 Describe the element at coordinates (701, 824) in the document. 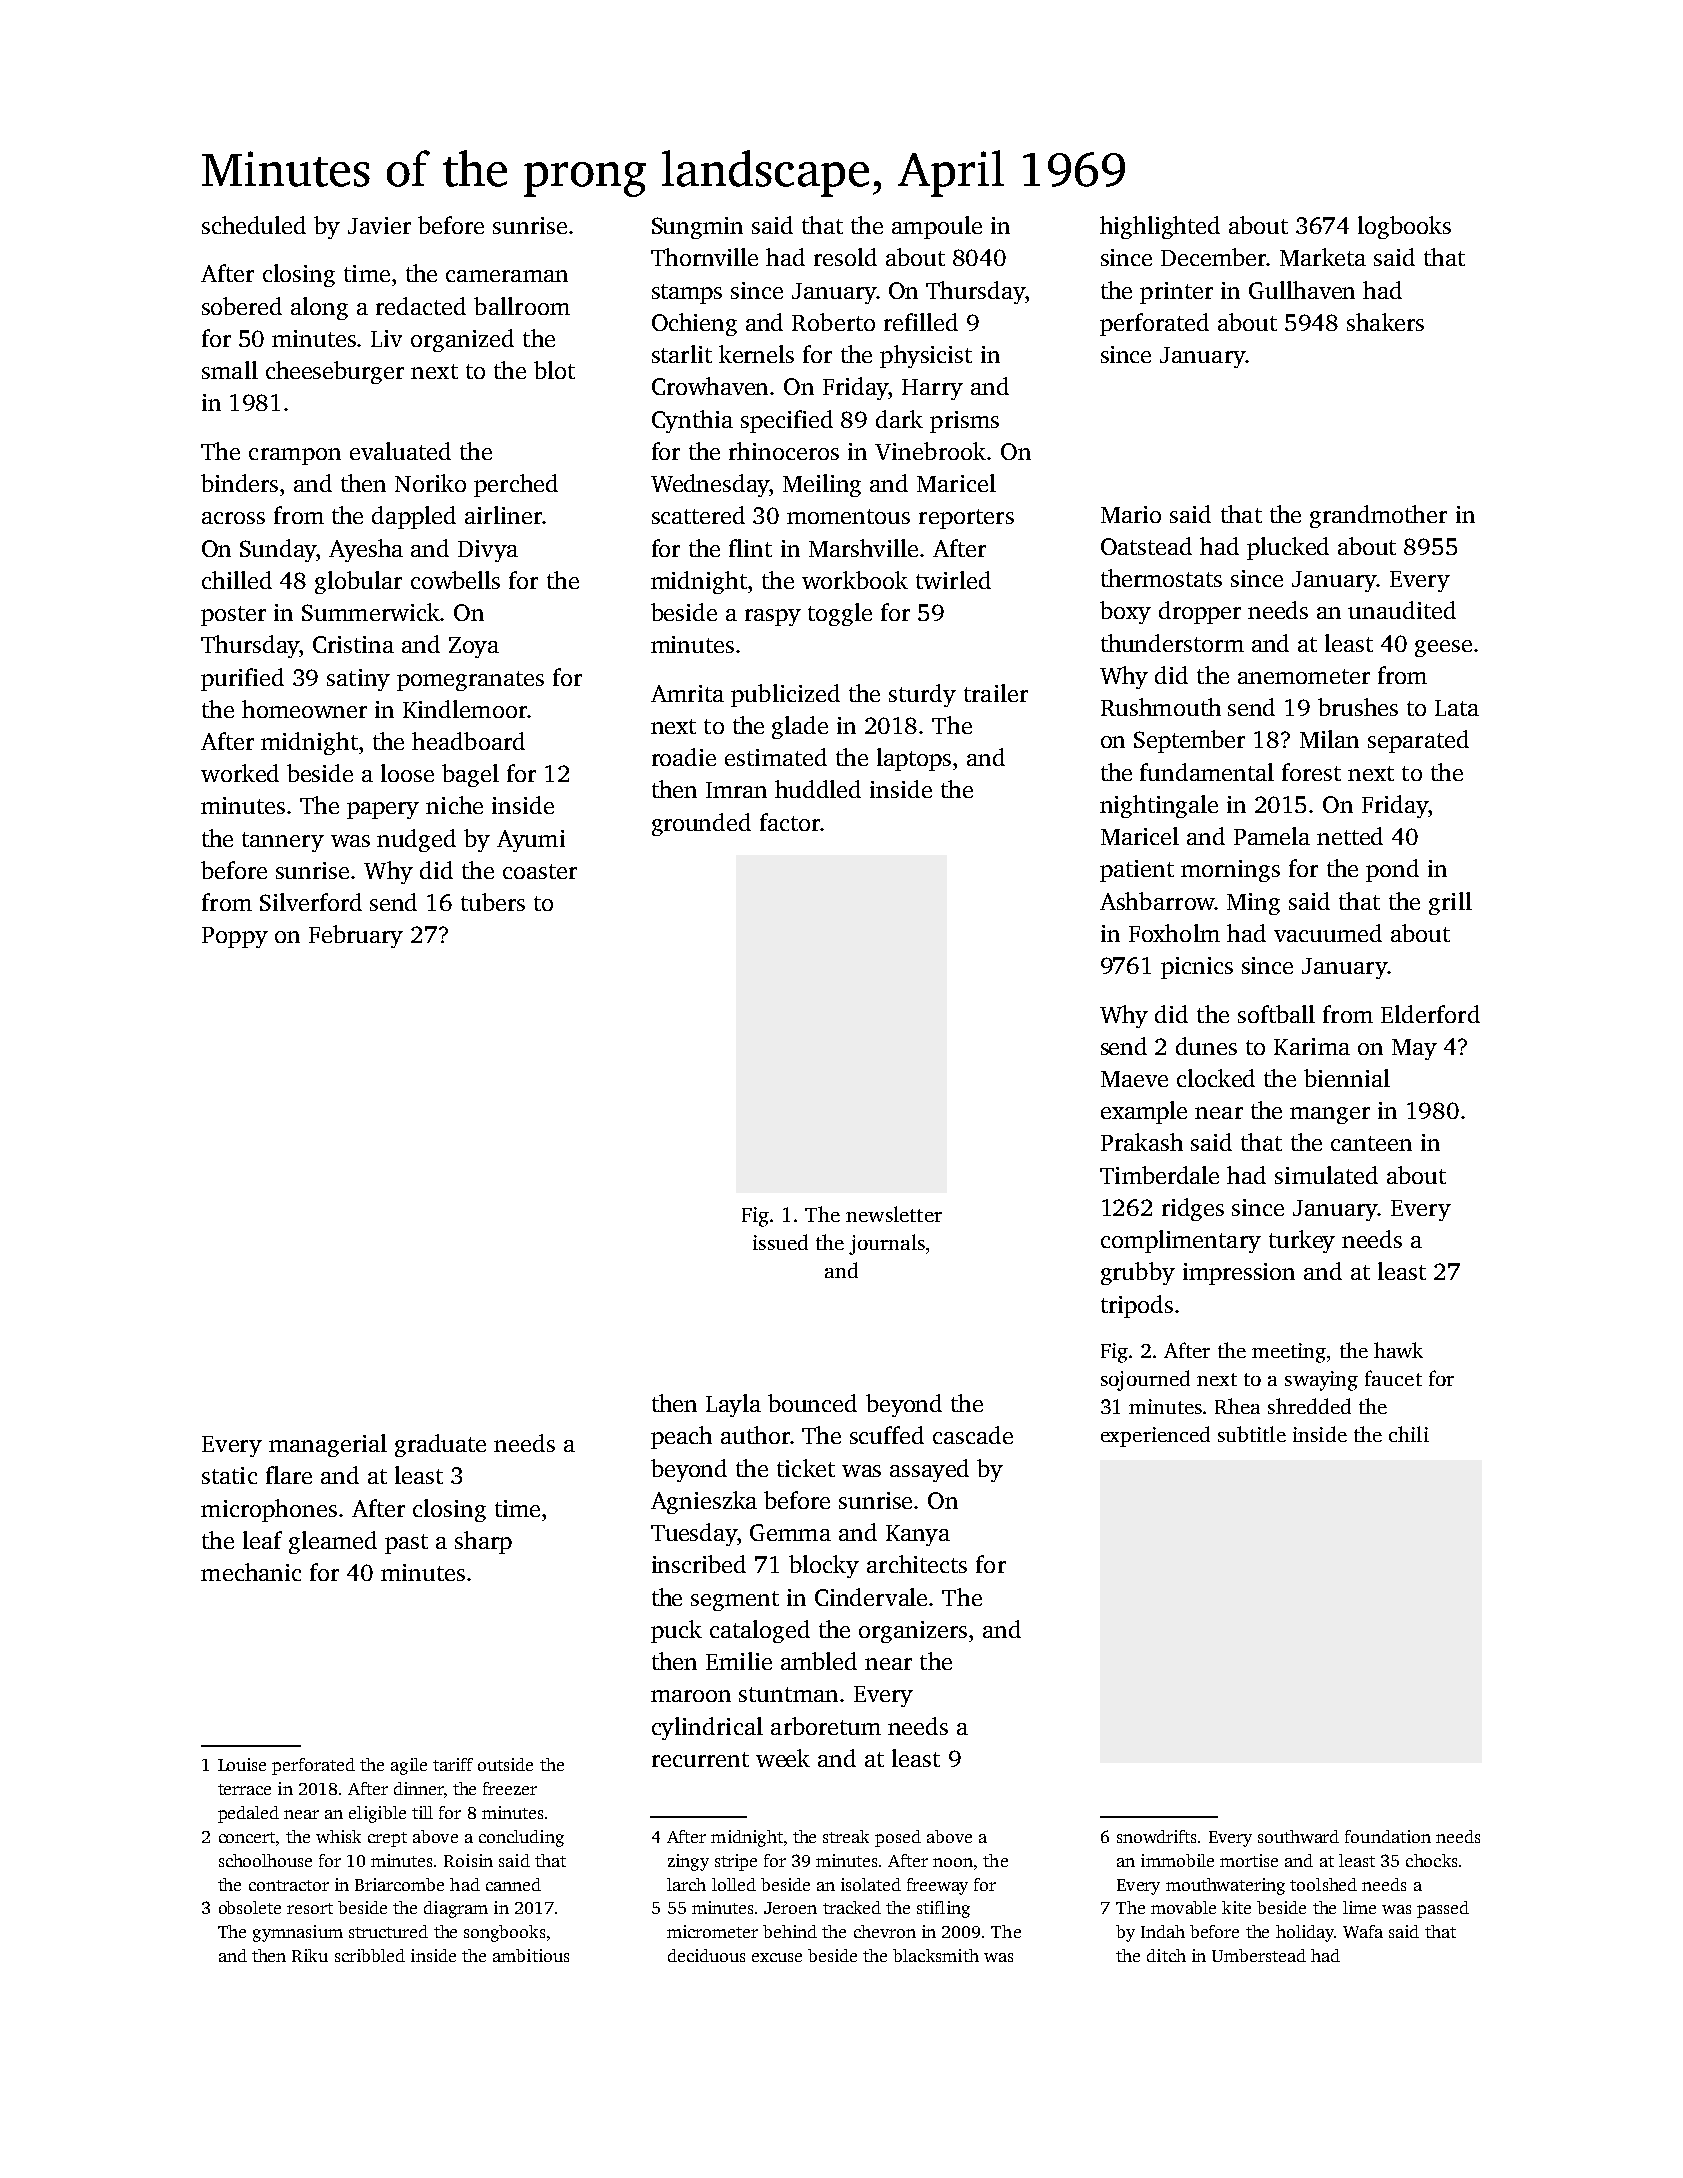

I see `grounded` at that location.
